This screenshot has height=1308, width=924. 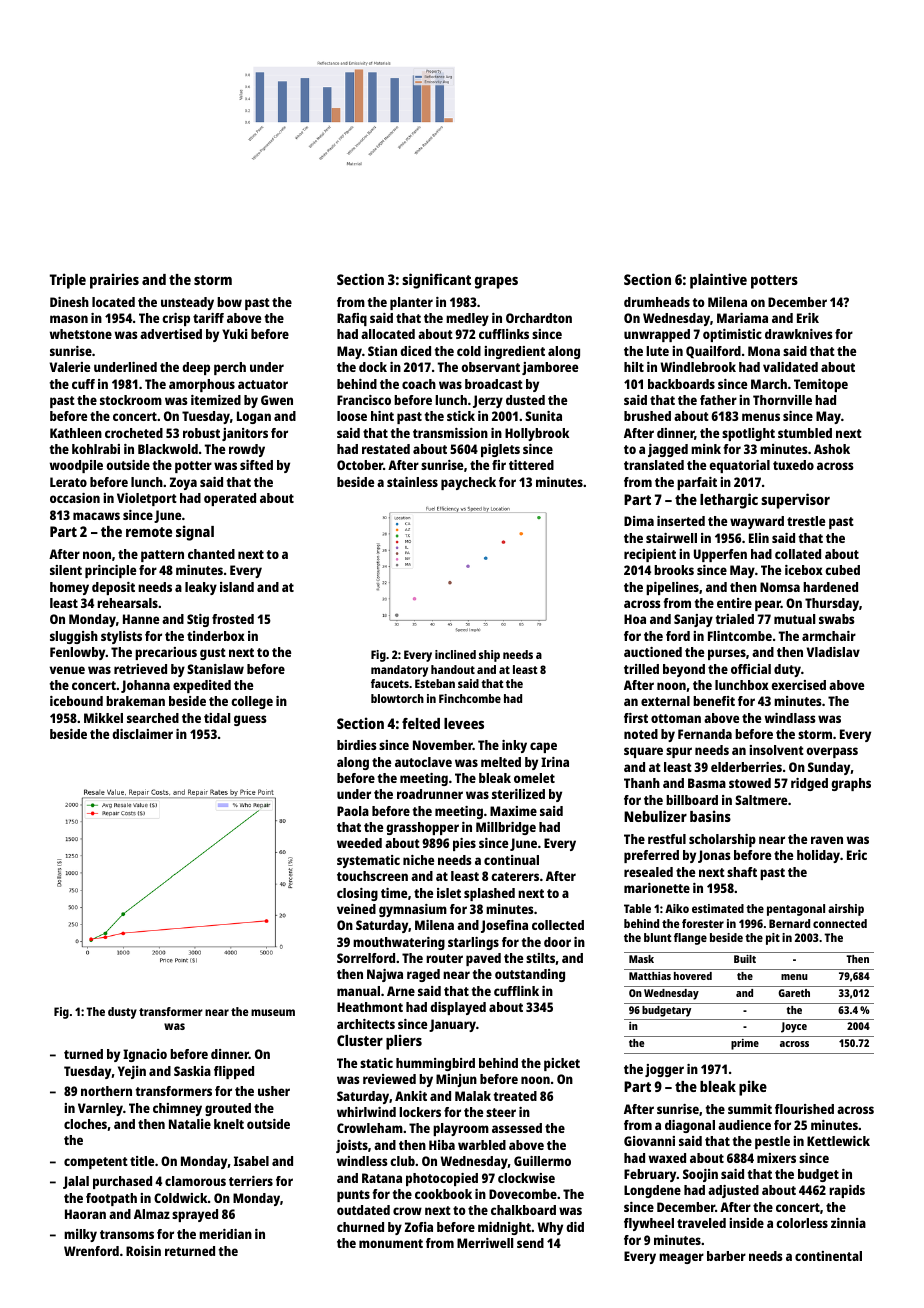 I want to click on plaintive, so click(x=718, y=281).
